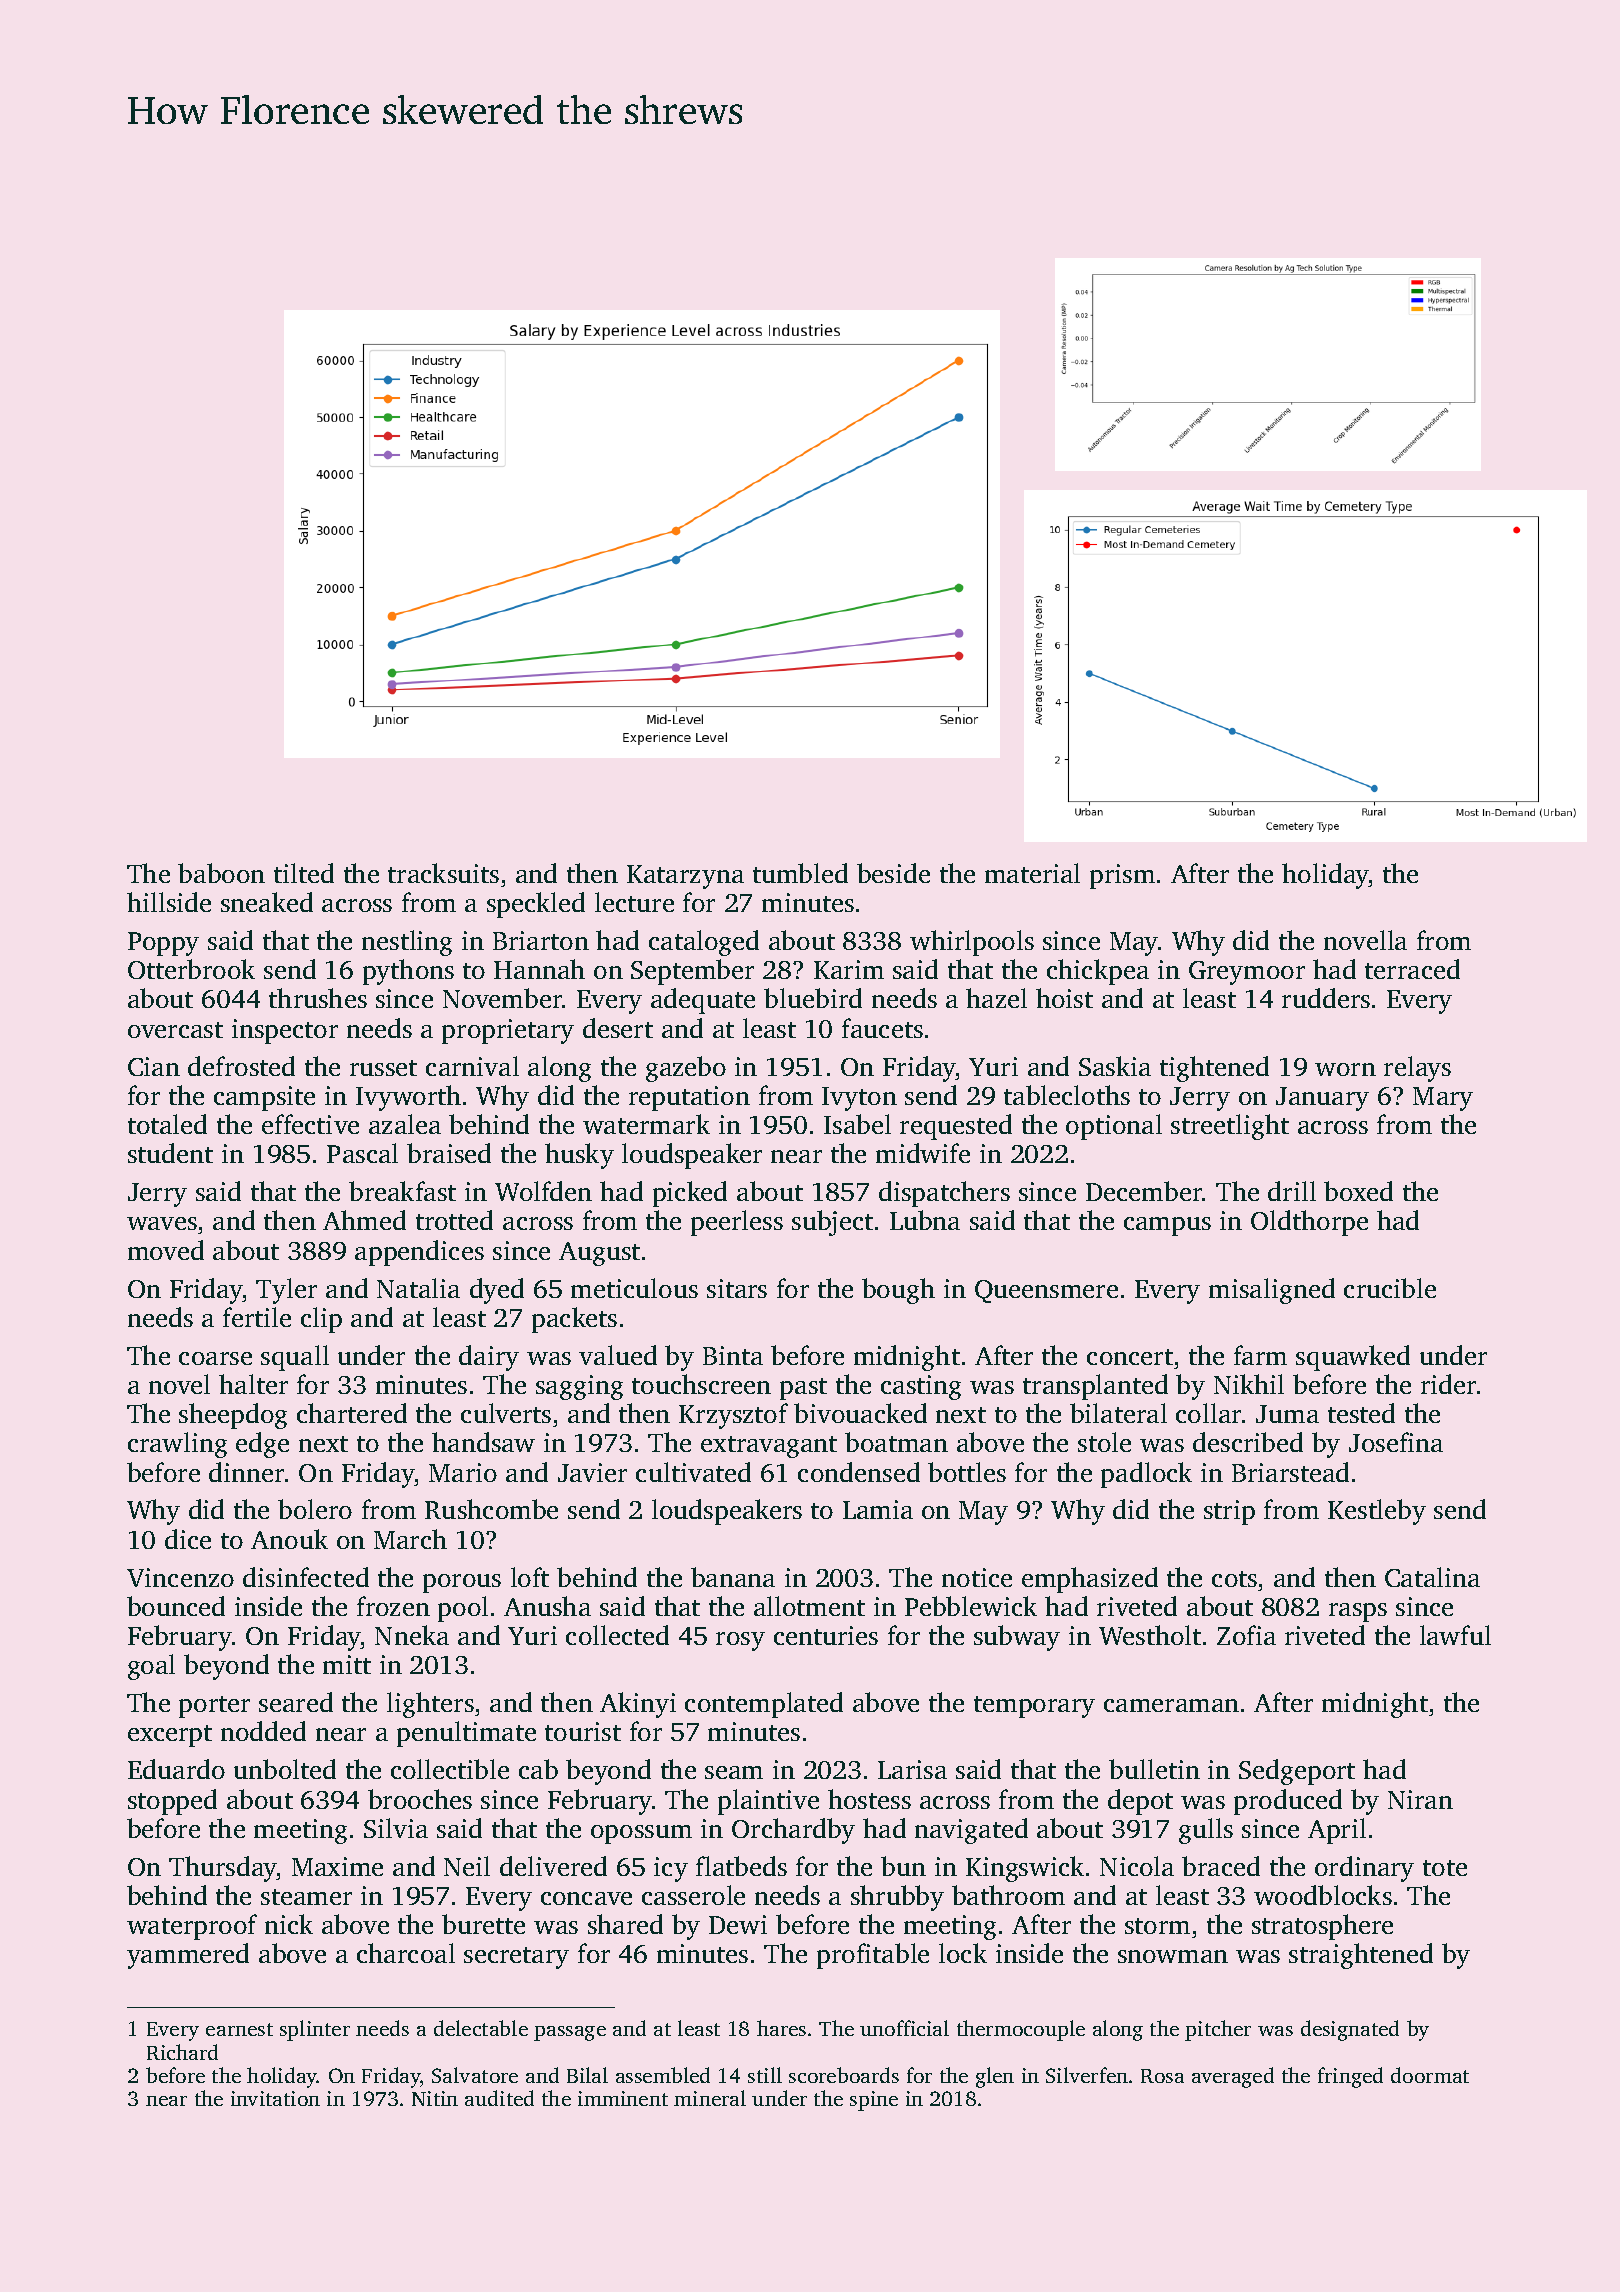 The image size is (1620, 2292). I want to click on lawful, so click(1455, 1635).
